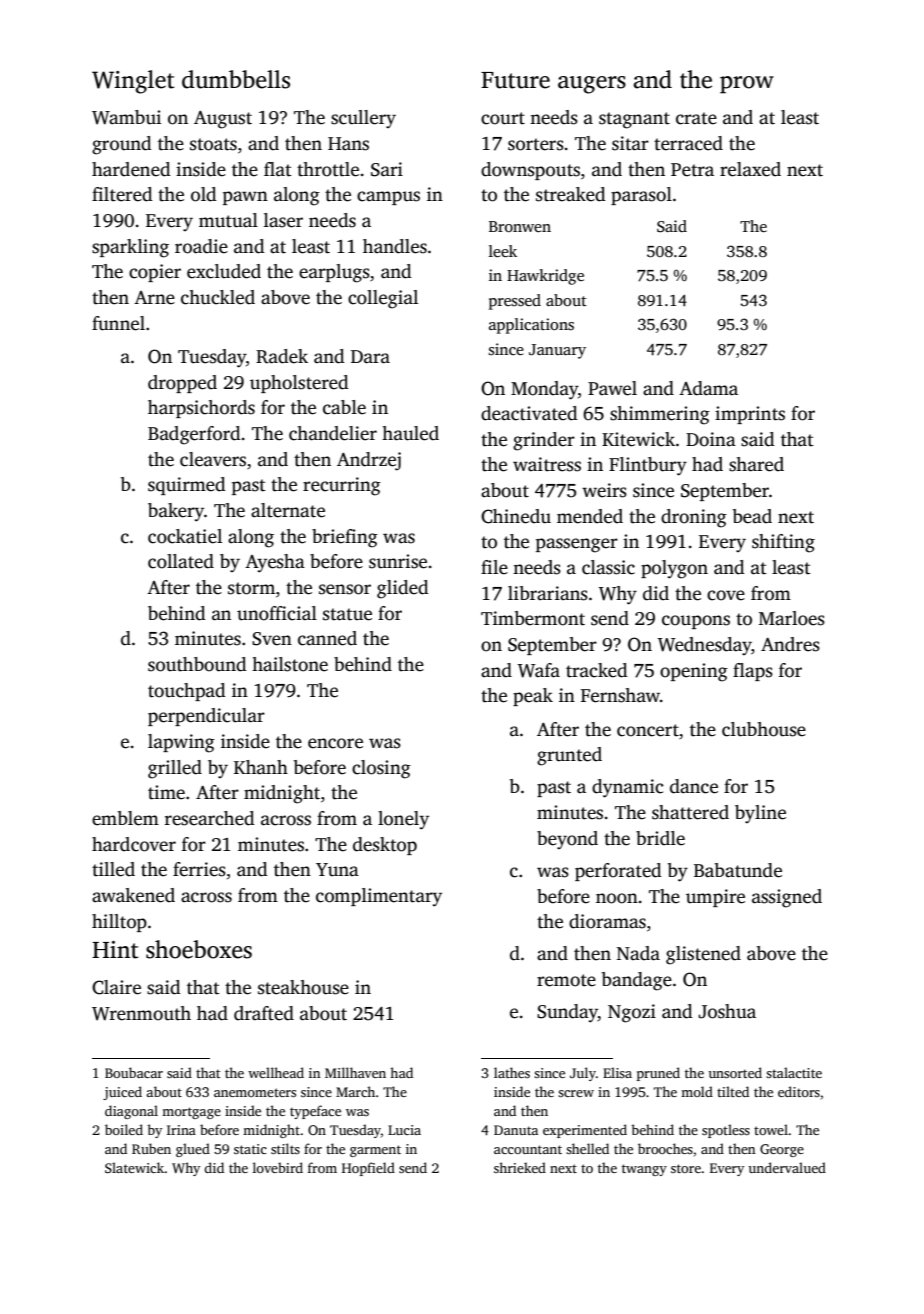  What do you see at coordinates (705, 646) in the document?
I see `Wednesday` at bounding box center [705, 646].
